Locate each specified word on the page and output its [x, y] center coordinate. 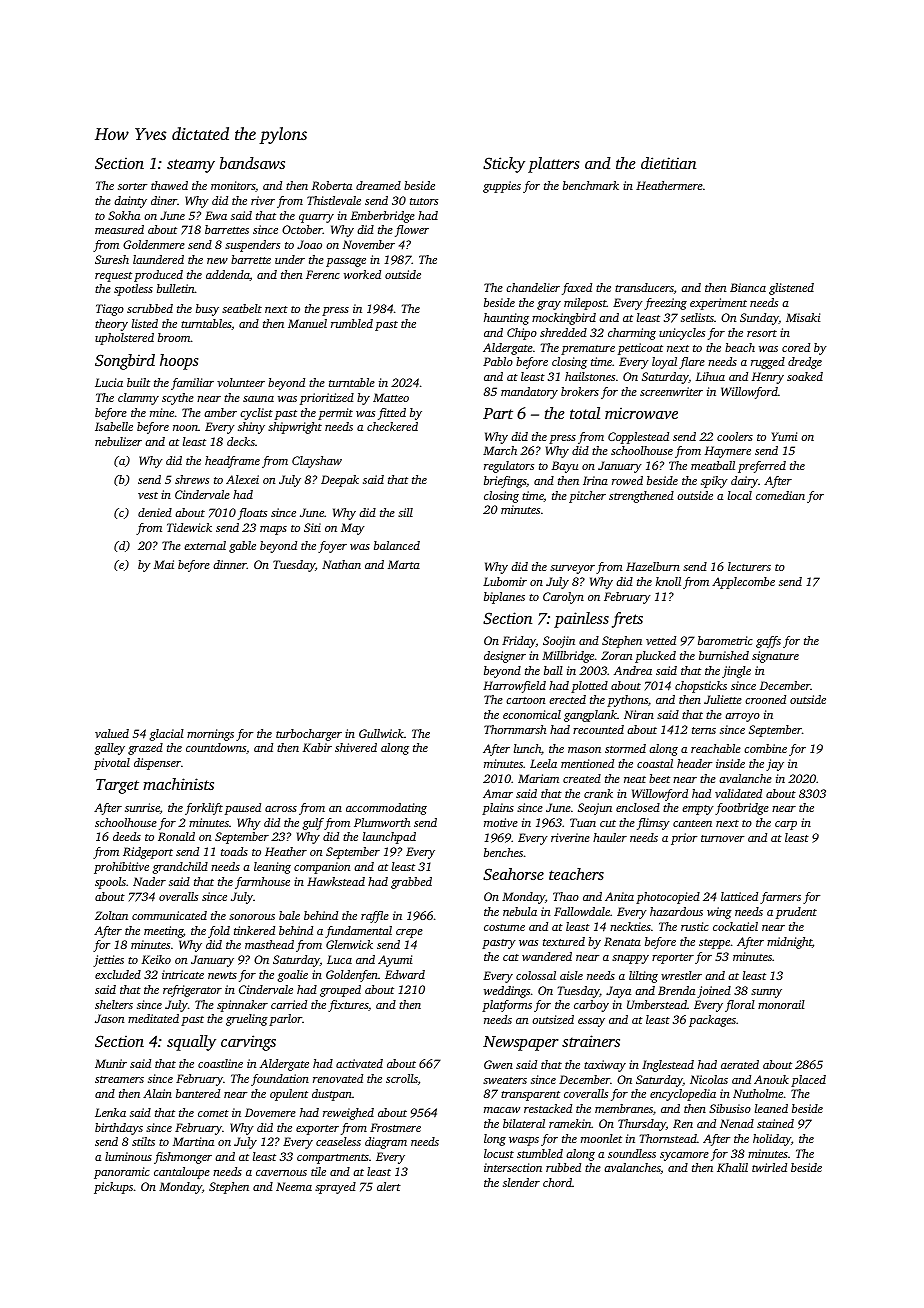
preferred [762, 467]
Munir [111, 1063]
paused [243, 809]
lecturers [749, 566]
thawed [169, 185]
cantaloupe [182, 1173]
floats [252, 514]
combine [765, 748]
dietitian [668, 163]
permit [335, 414]
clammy [138, 399]
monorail [781, 1004]
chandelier [533, 287]
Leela [543, 763]
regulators [509, 467]
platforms [507, 1006]
